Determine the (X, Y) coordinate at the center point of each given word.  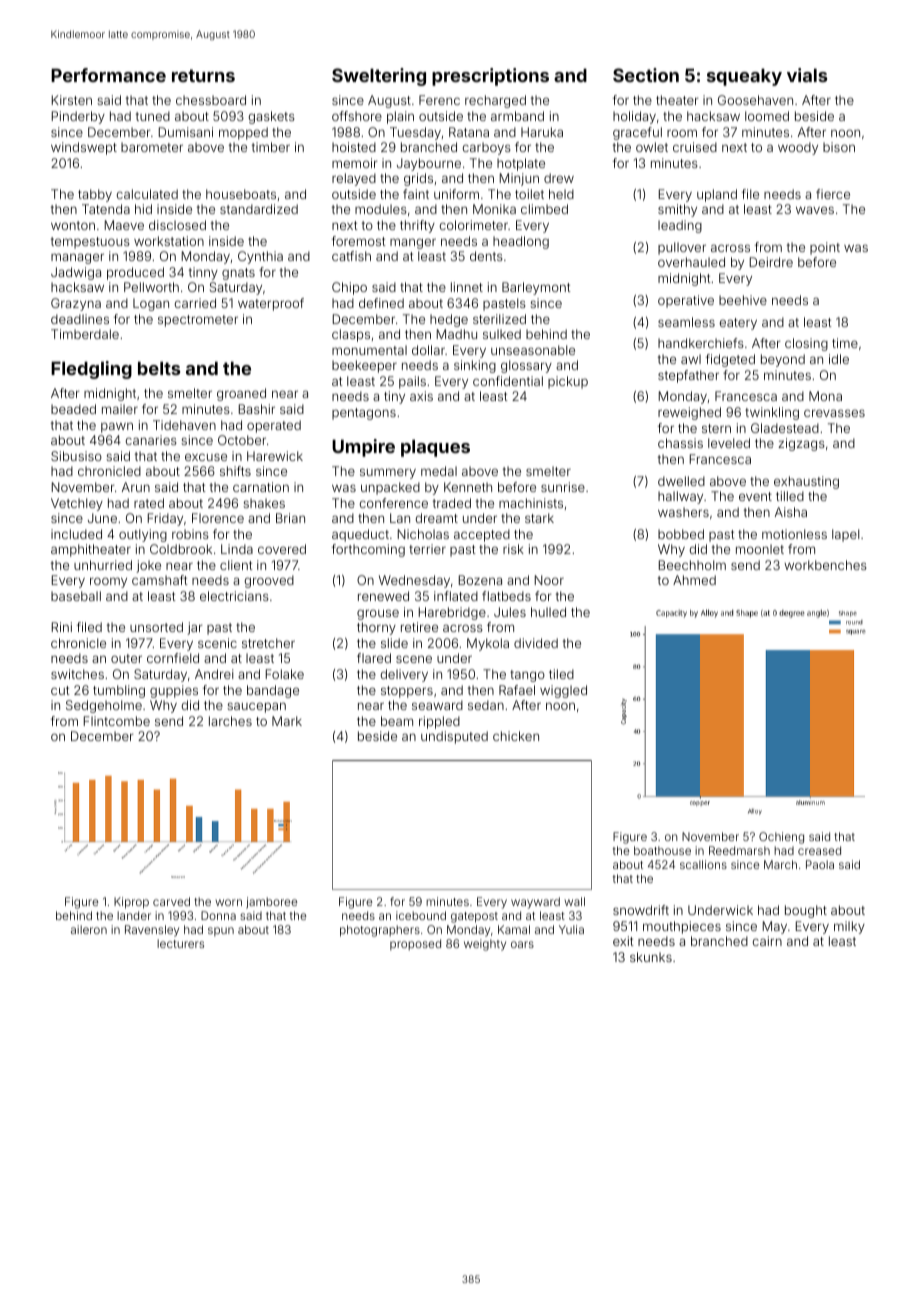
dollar (428, 350)
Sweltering (379, 77)
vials (807, 75)
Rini (62, 627)
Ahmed (694, 580)
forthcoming (368, 550)
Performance (108, 75)
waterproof (271, 304)
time (845, 343)
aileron (89, 929)
